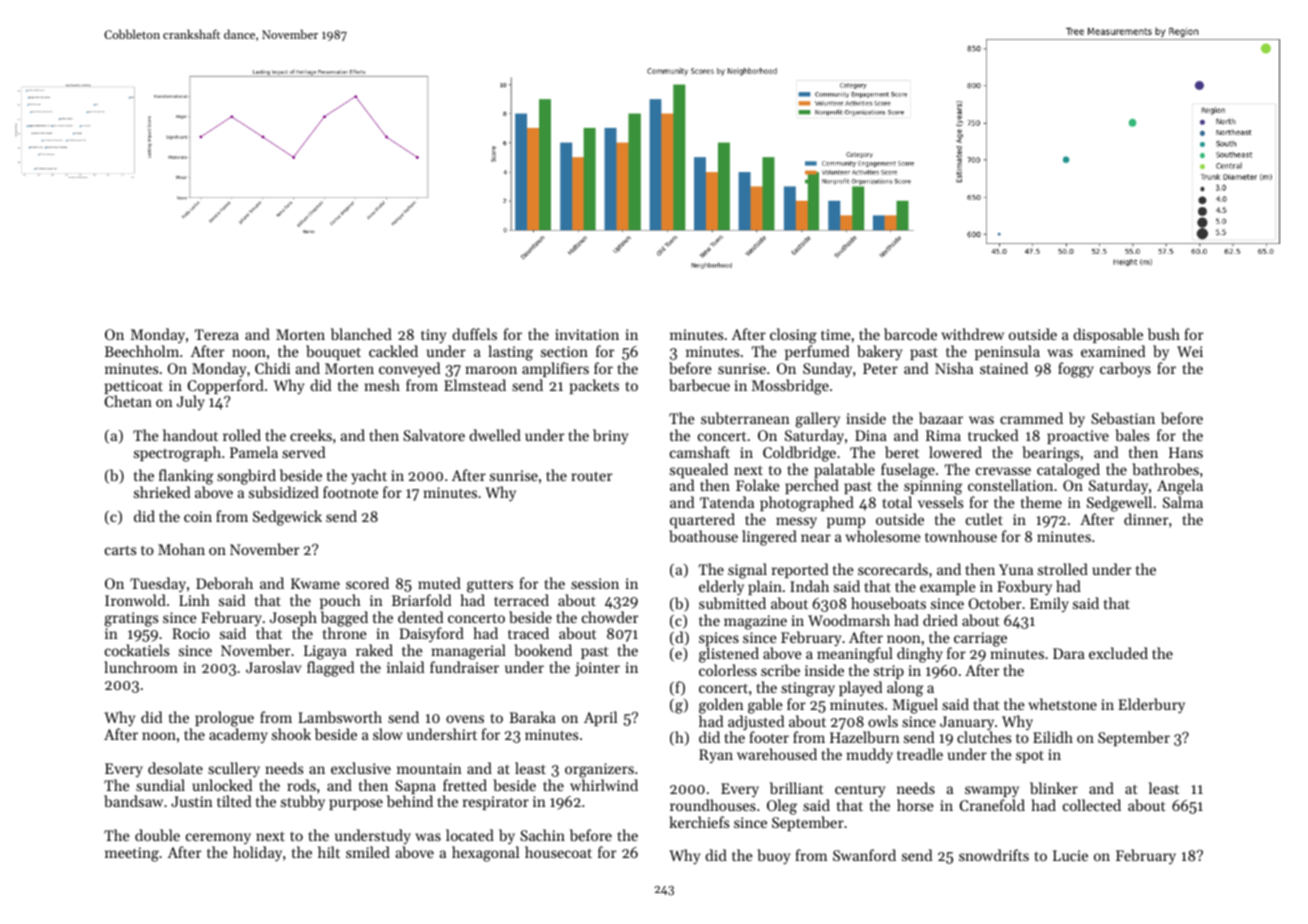 This screenshot has height=924, width=1308. What do you see at coordinates (369, 476) in the screenshot?
I see `yacht` at bounding box center [369, 476].
